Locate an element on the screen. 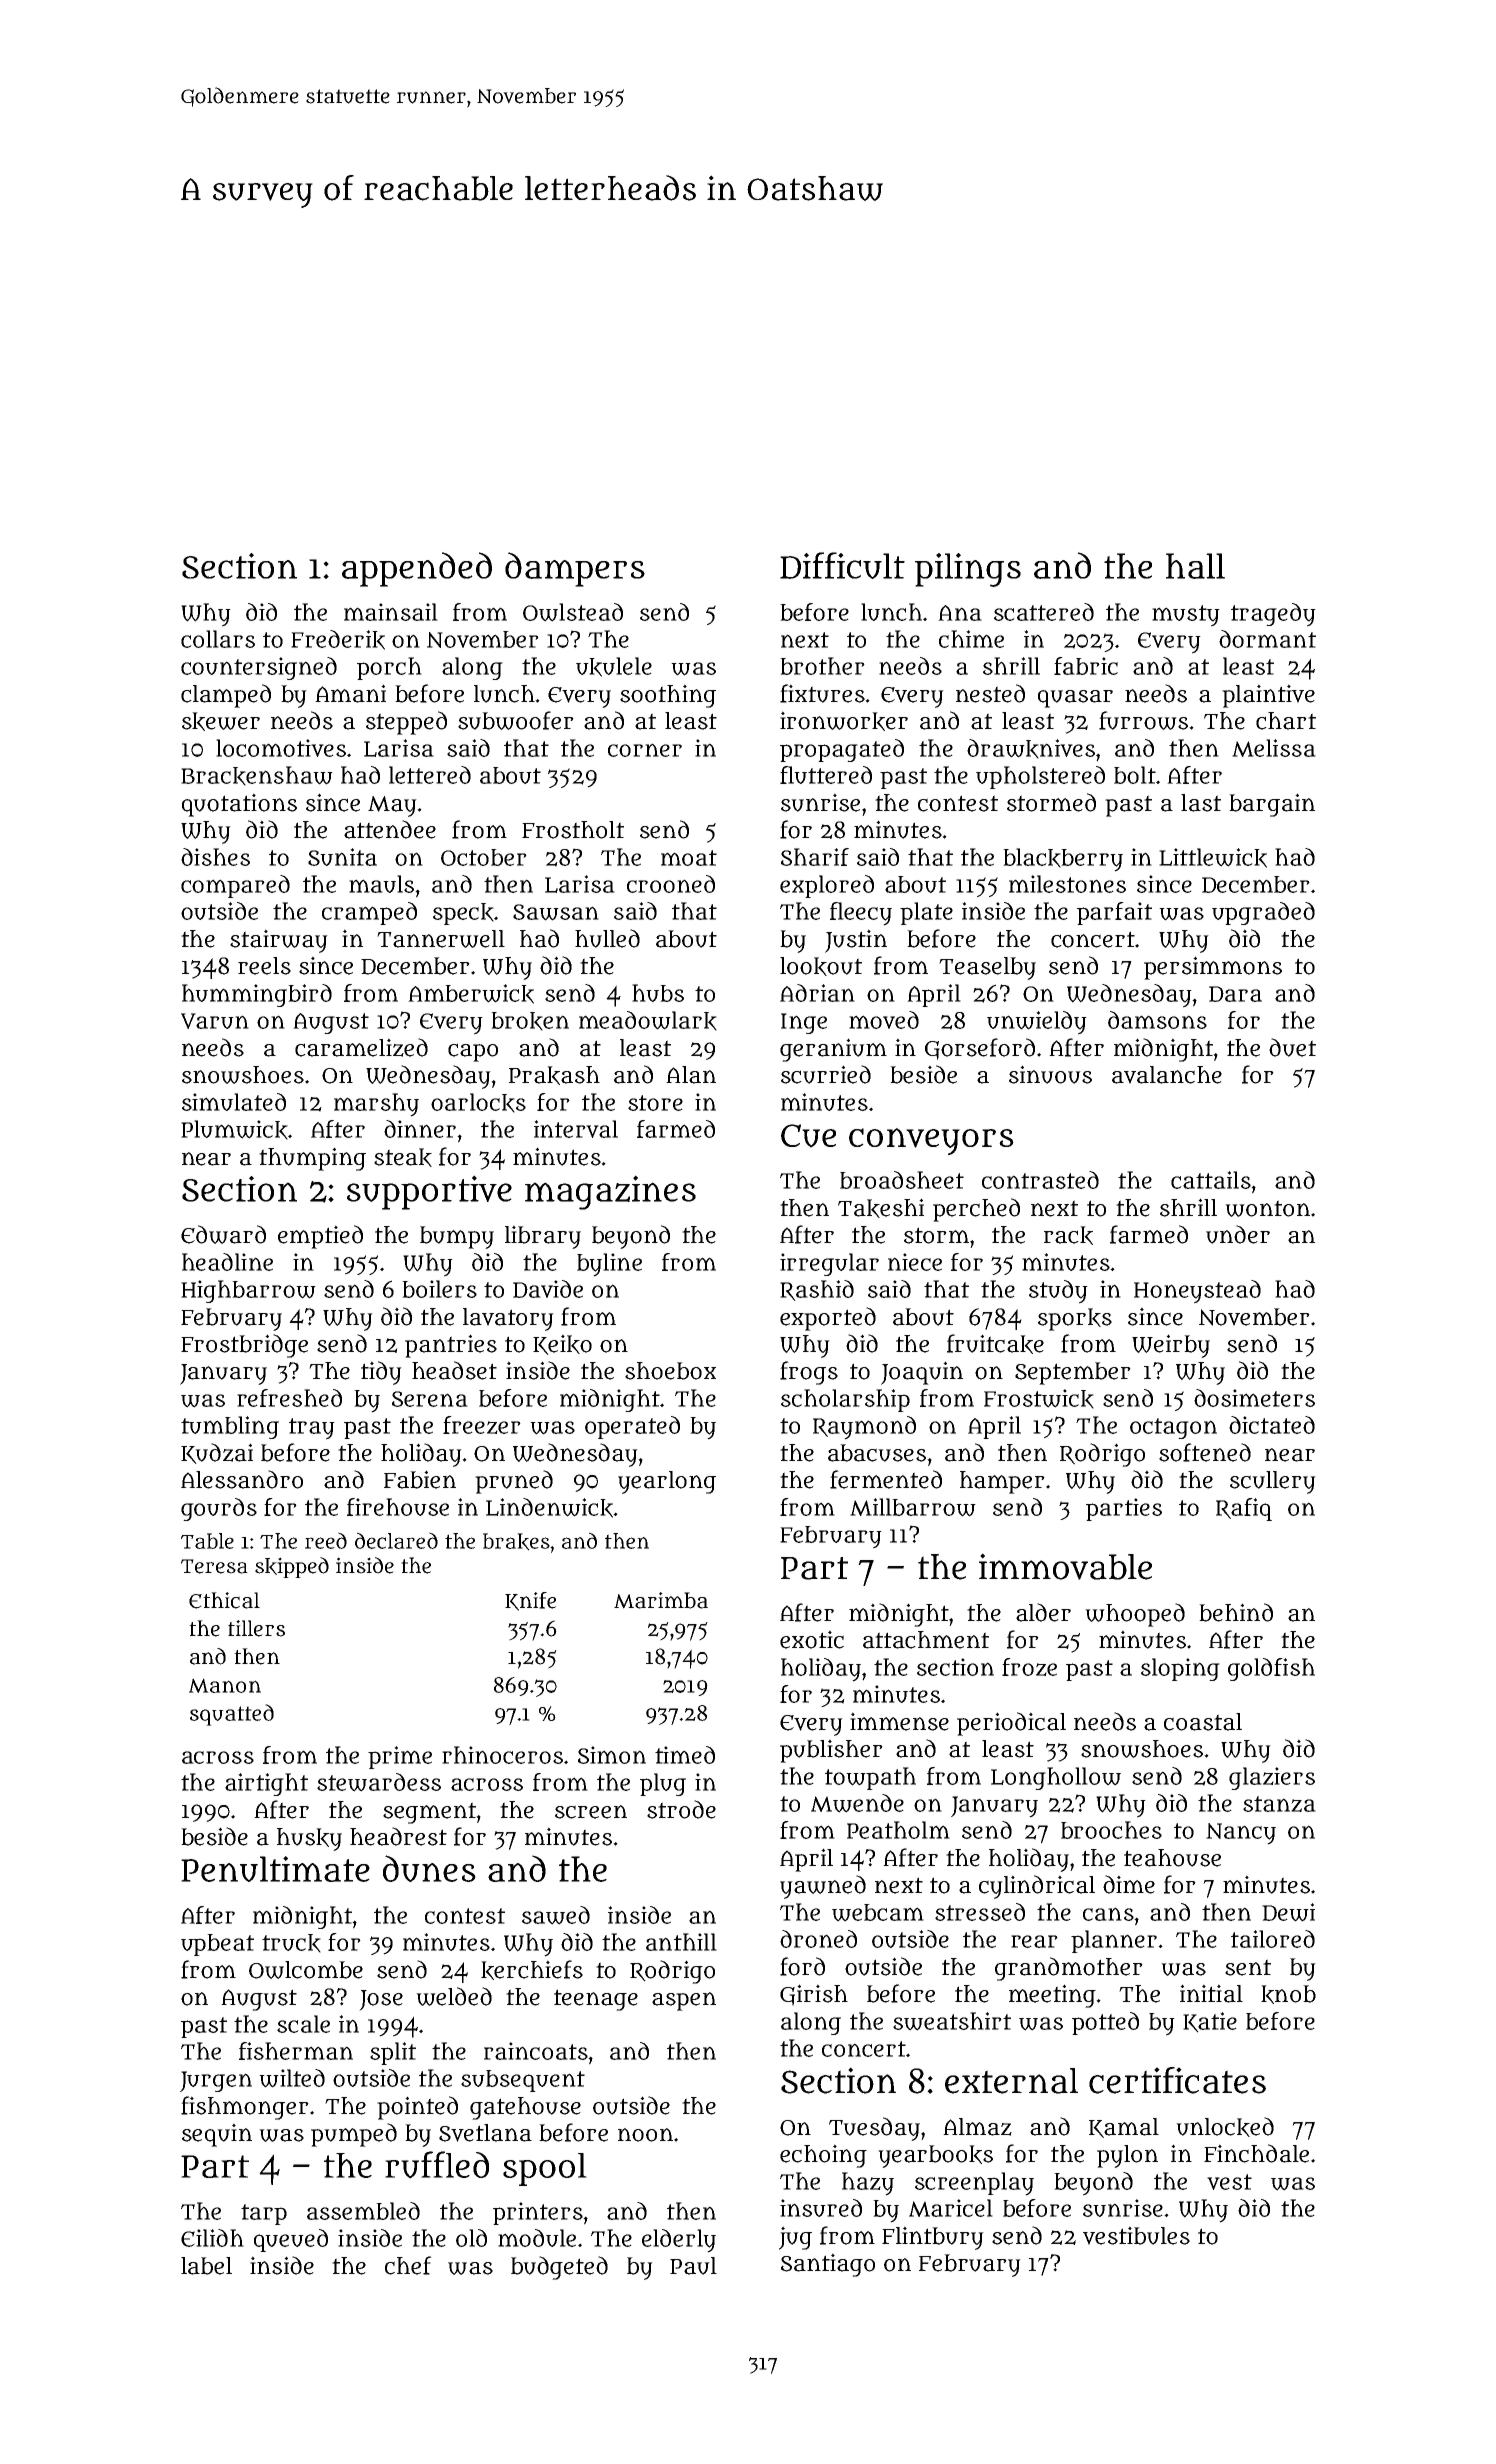  label is located at coordinates (206, 2266).
